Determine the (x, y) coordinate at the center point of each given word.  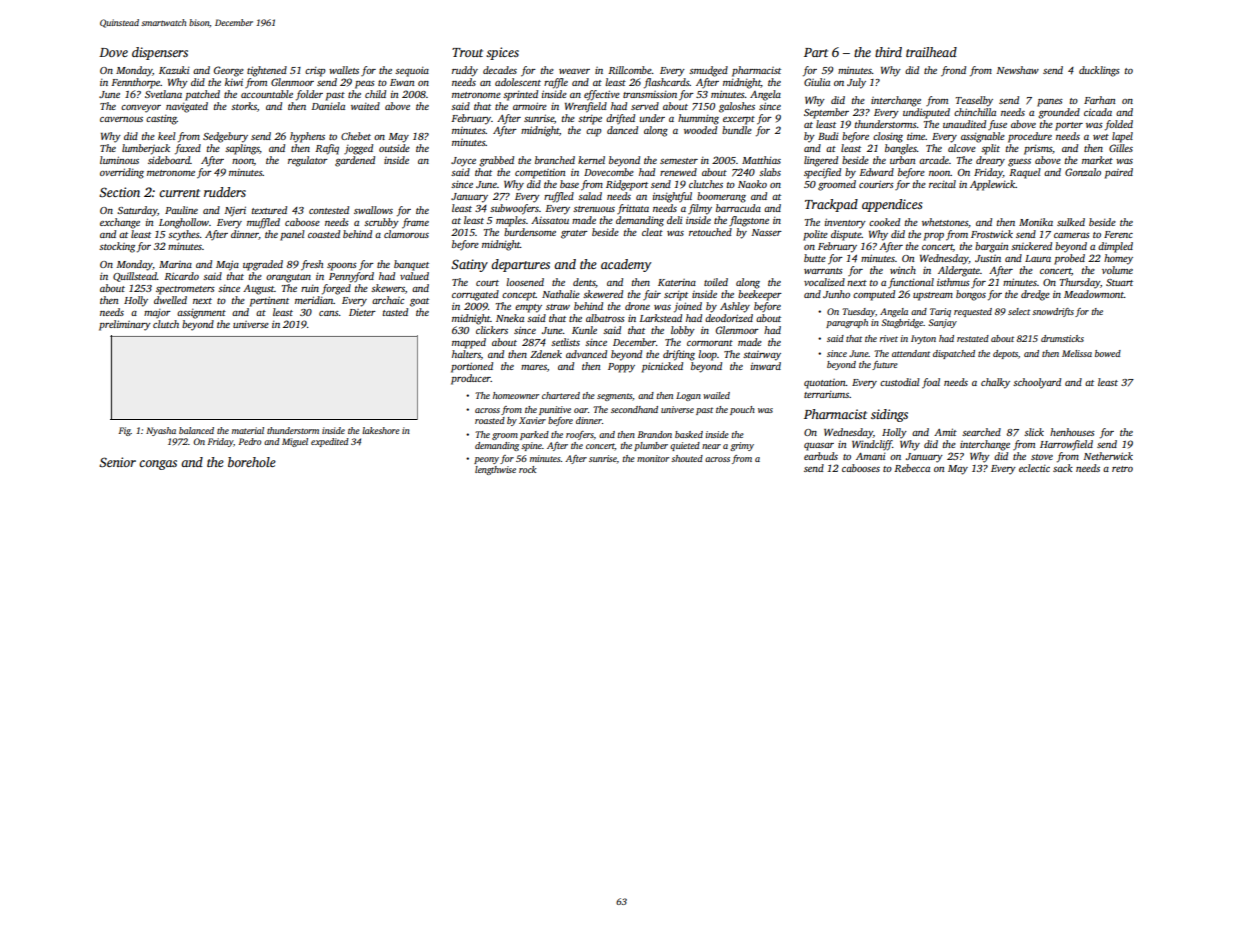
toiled (716, 282)
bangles (901, 149)
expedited (330, 442)
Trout (467, 52)
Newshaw (1017, 70)
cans (329, 313)
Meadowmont (1094, 294)
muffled (263, 223)
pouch (742, 410)
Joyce (463, 162)
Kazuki (174, 70)
